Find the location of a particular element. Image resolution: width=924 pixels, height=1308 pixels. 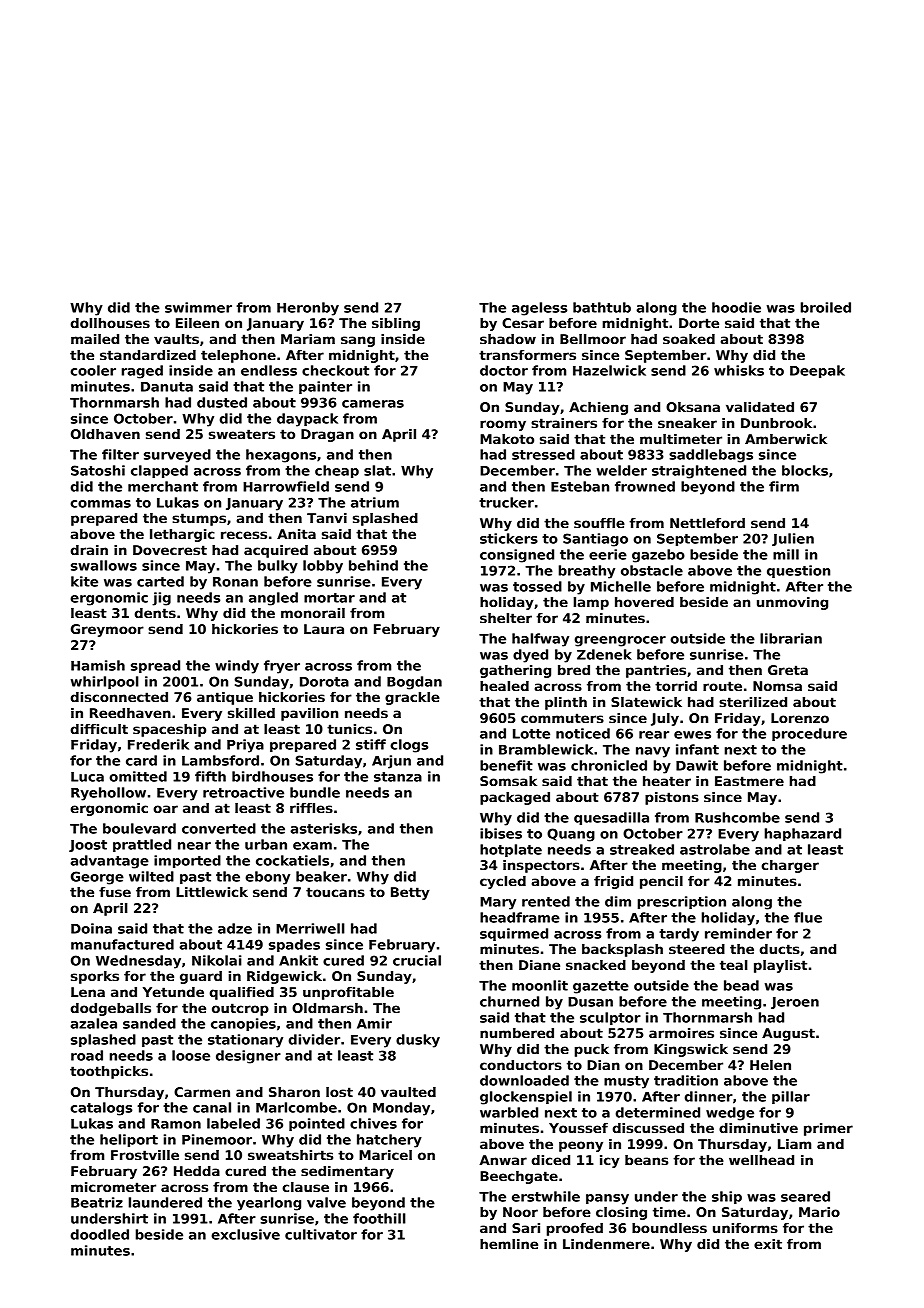

hemline is located at coordinates (509, 1244).
